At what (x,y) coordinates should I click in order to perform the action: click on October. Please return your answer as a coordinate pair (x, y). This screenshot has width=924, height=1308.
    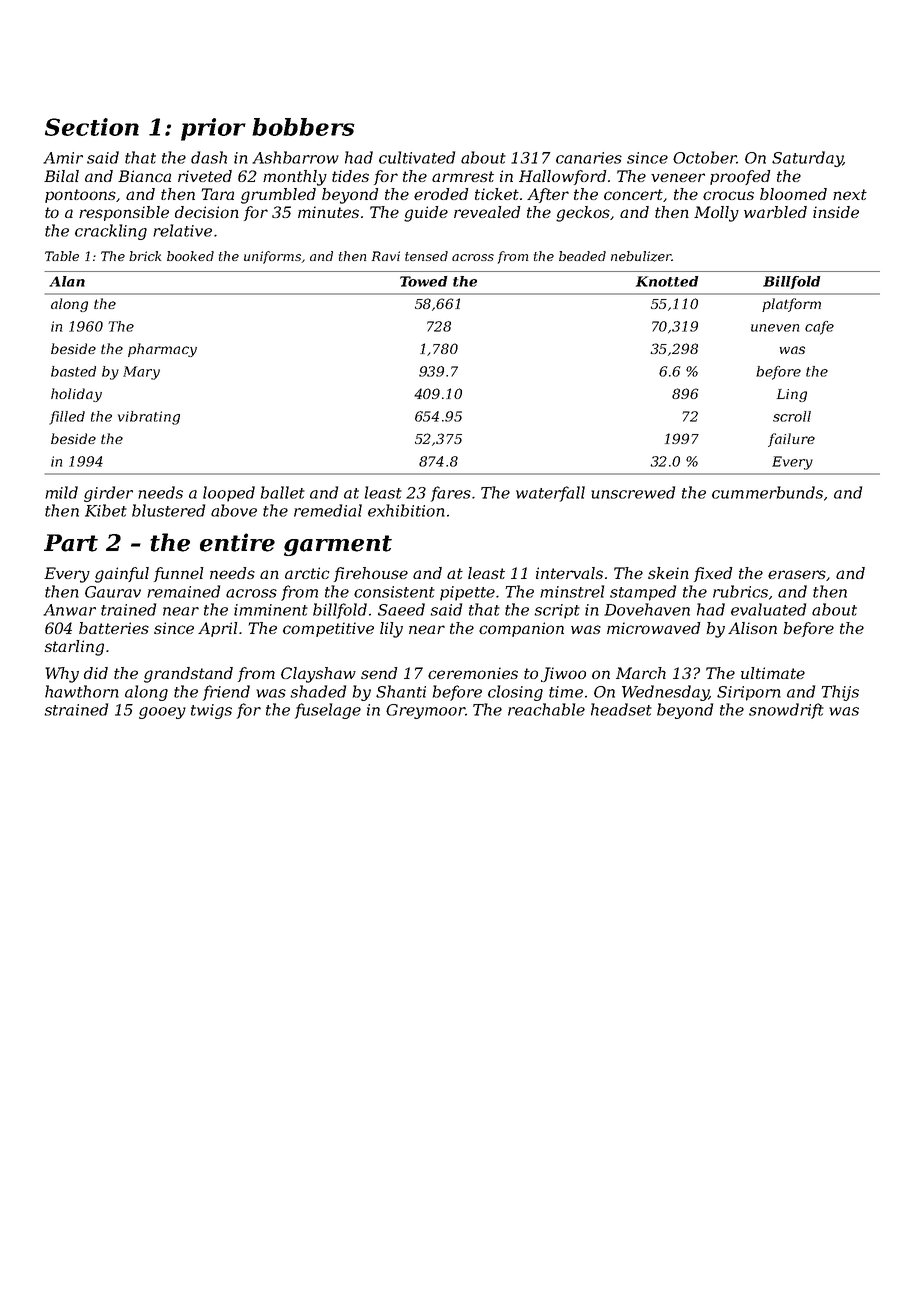
    Looking at the image, I should click on (705, 157).
